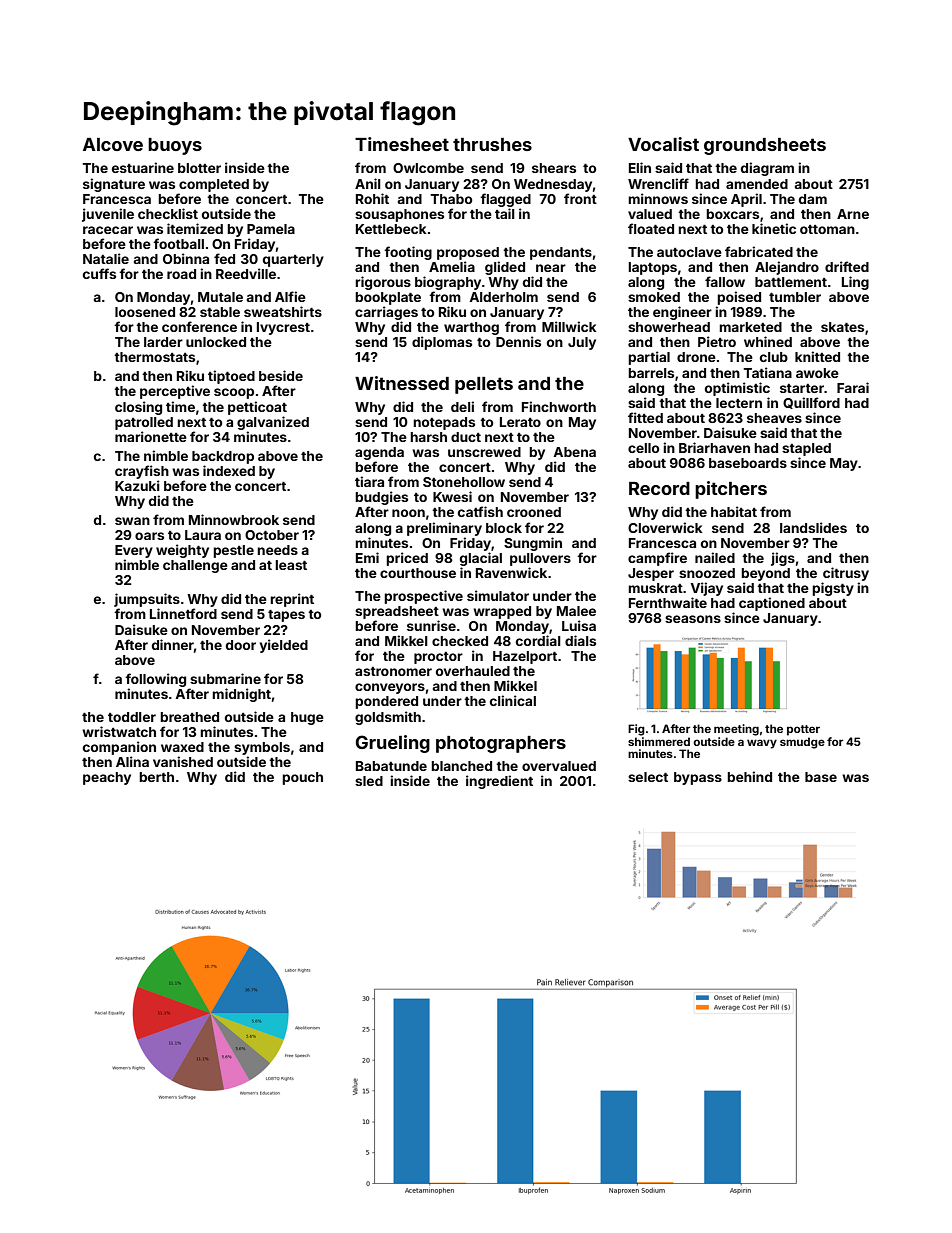 The height and width of the screenshot is (1233, 952). Describe the element at coordinates (175, 146) in the screenshot. I see `buoys` at that location.
